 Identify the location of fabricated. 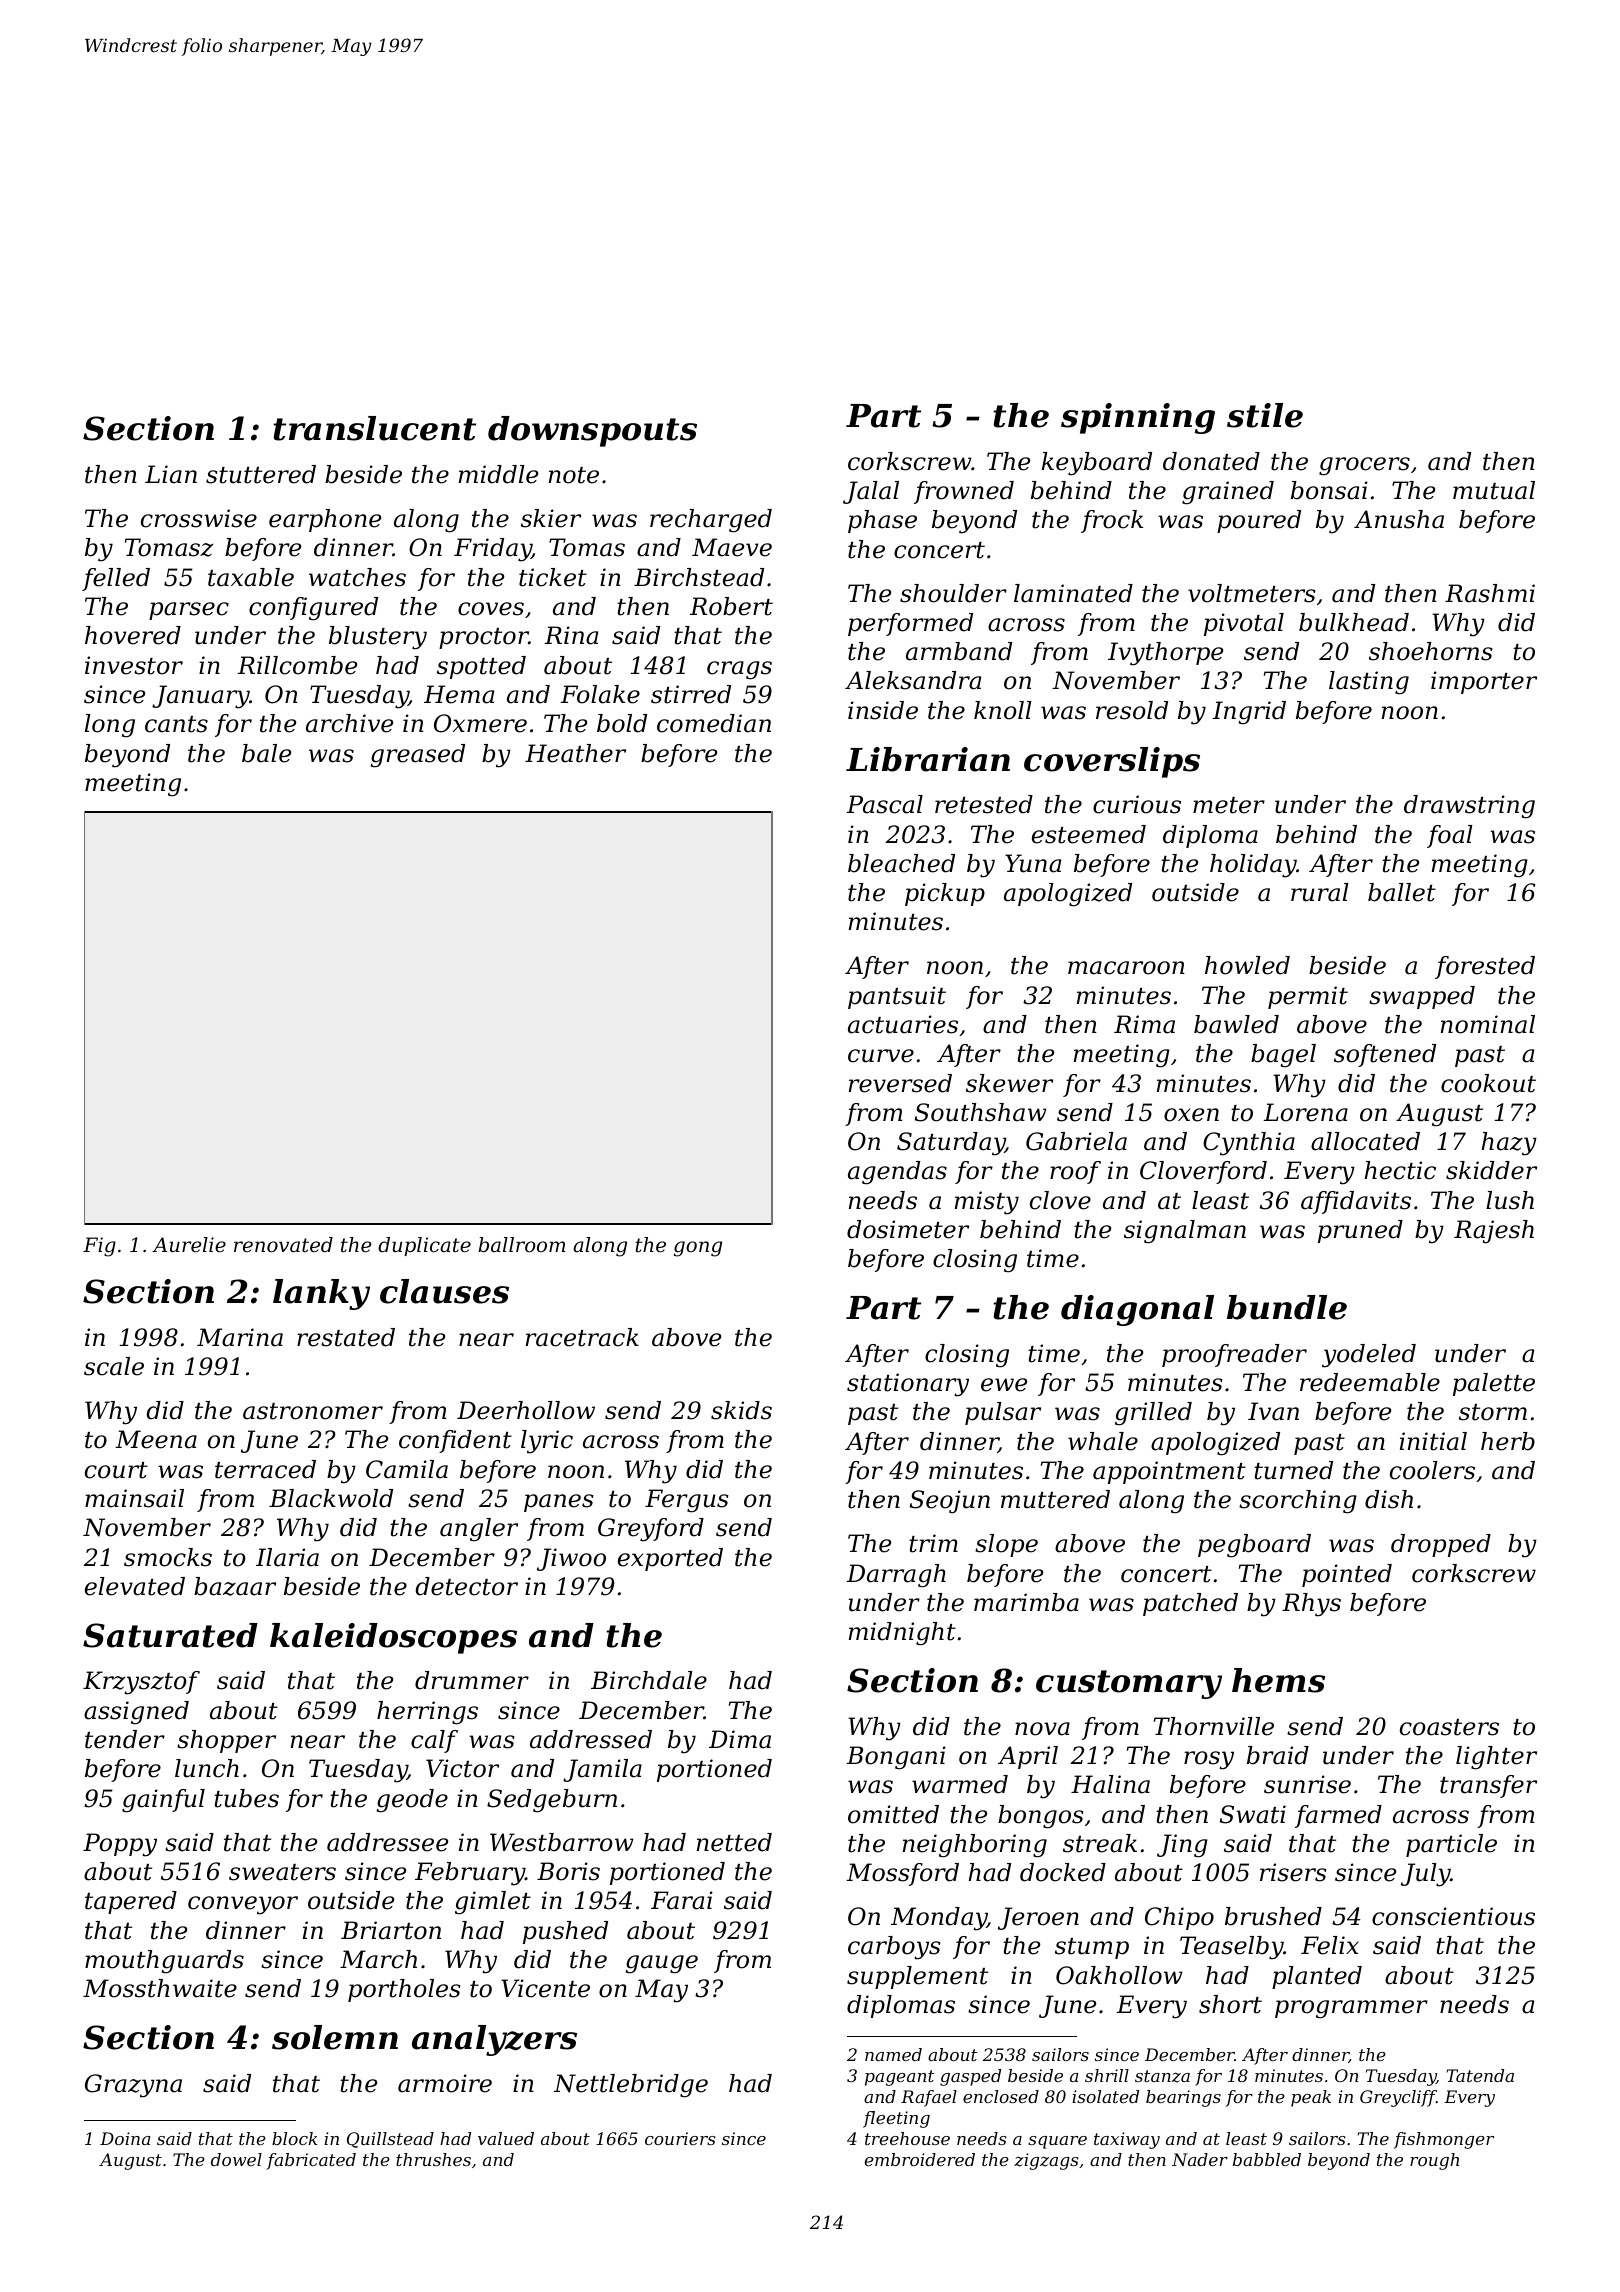
(311, 2161).
